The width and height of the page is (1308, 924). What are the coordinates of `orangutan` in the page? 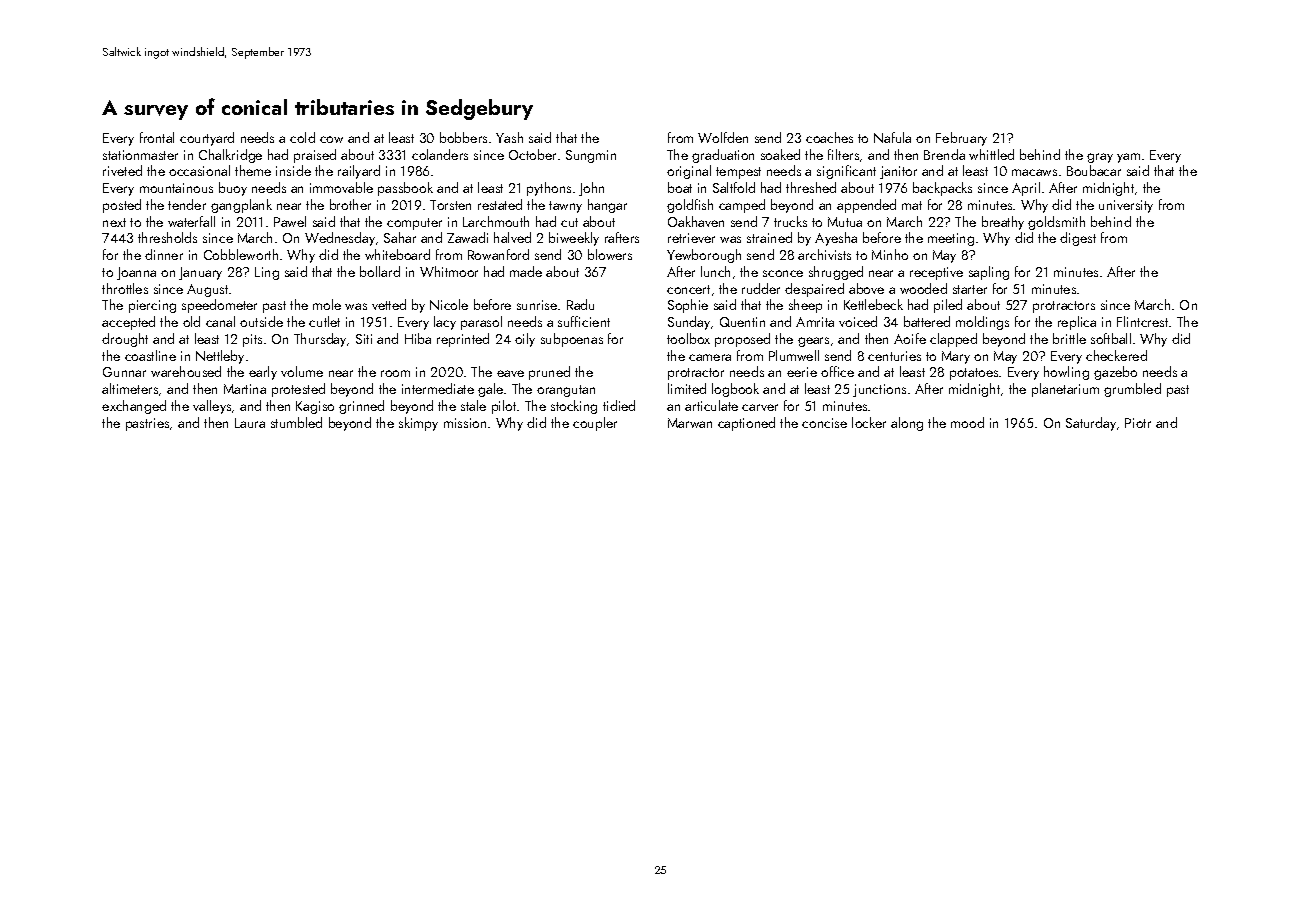 It's located at (566, 391).
